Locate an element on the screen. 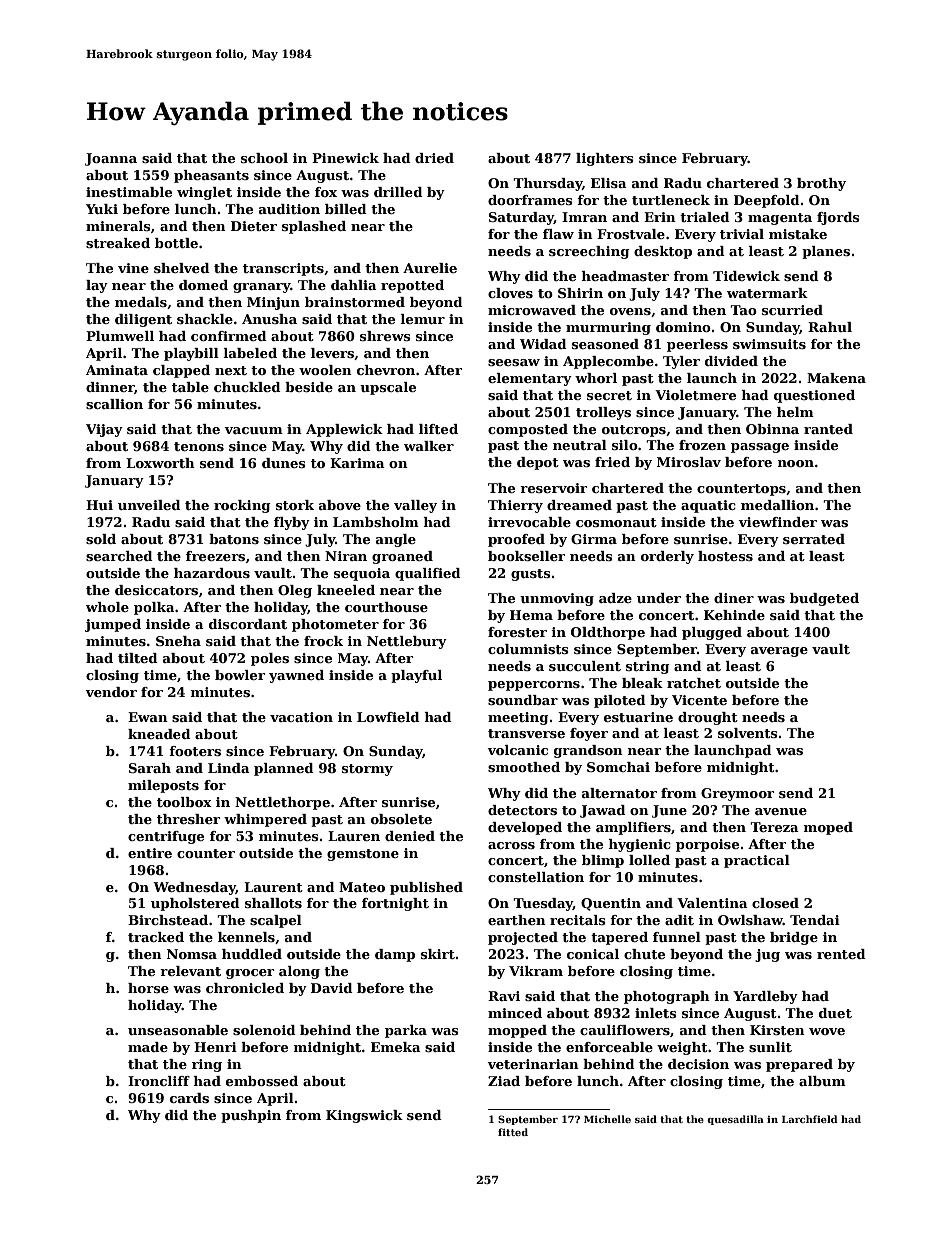 The height and width of the screenshot is (1233, 952). foyer is located at coordinates (589, 734).
